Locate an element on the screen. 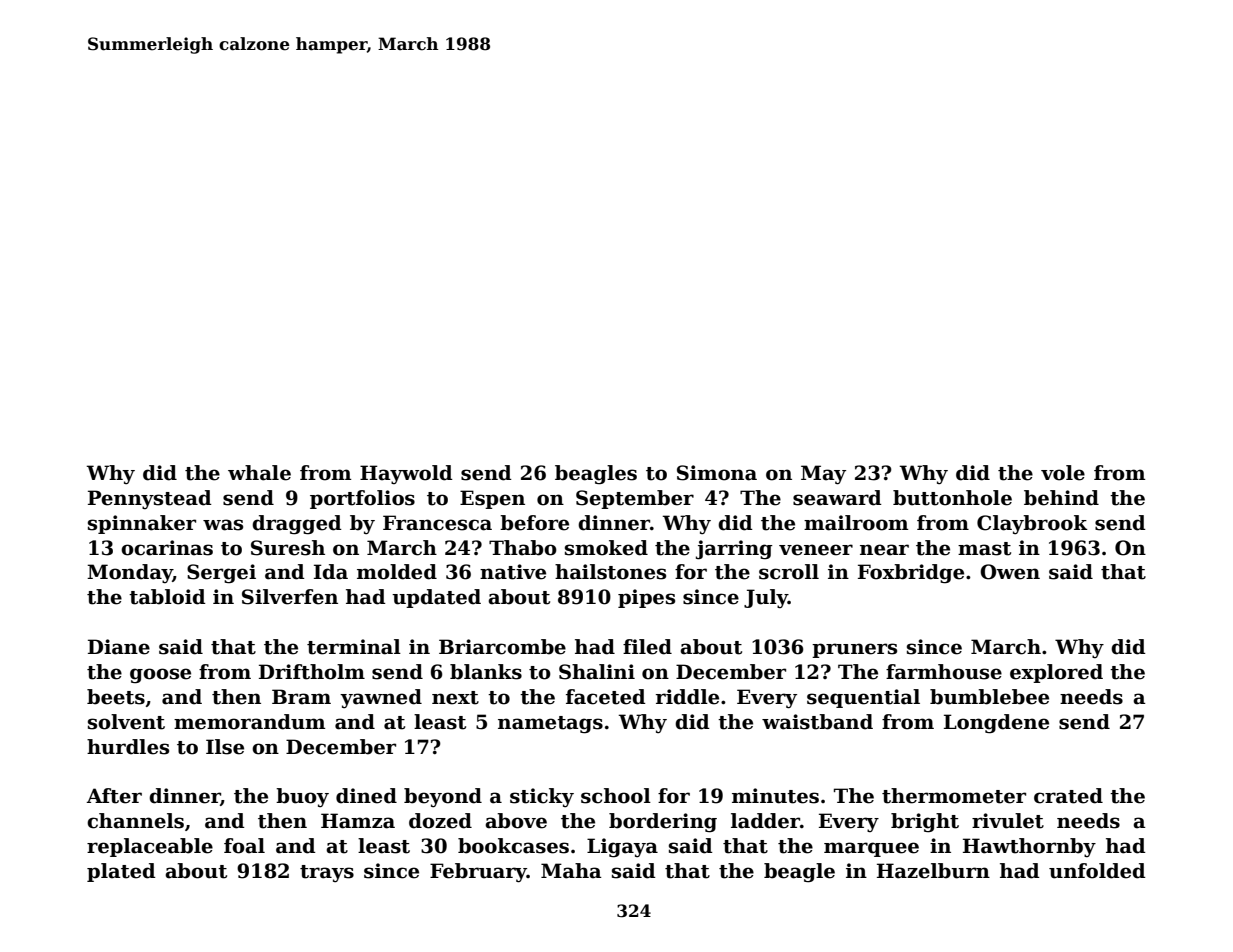 Image resolution: width=1233 pixels, height=952 pixels. vole is located at coordinates (1063, 473).
